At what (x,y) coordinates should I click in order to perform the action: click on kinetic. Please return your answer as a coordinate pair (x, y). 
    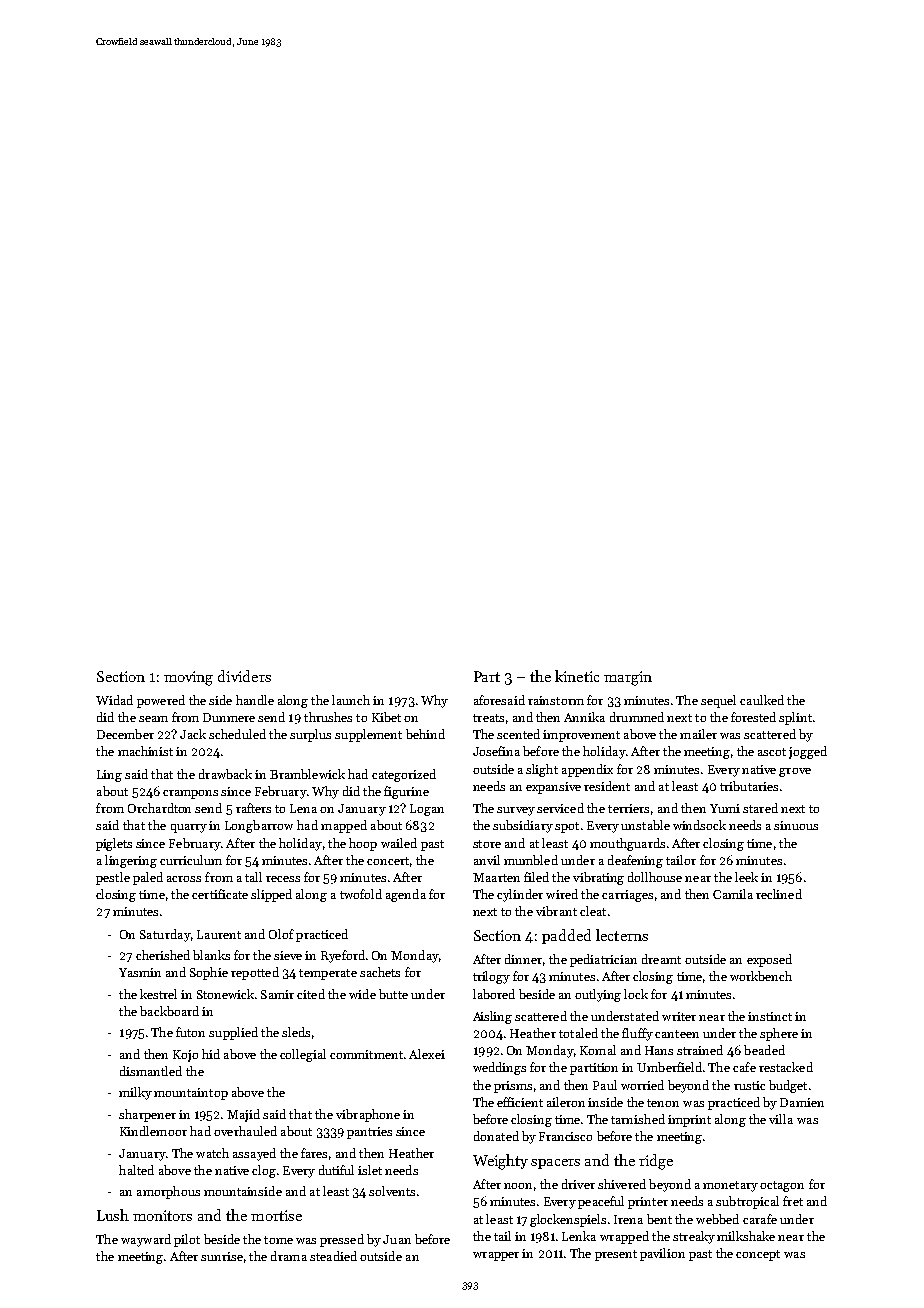
    Looking at the image, I should click on (577, 676).
